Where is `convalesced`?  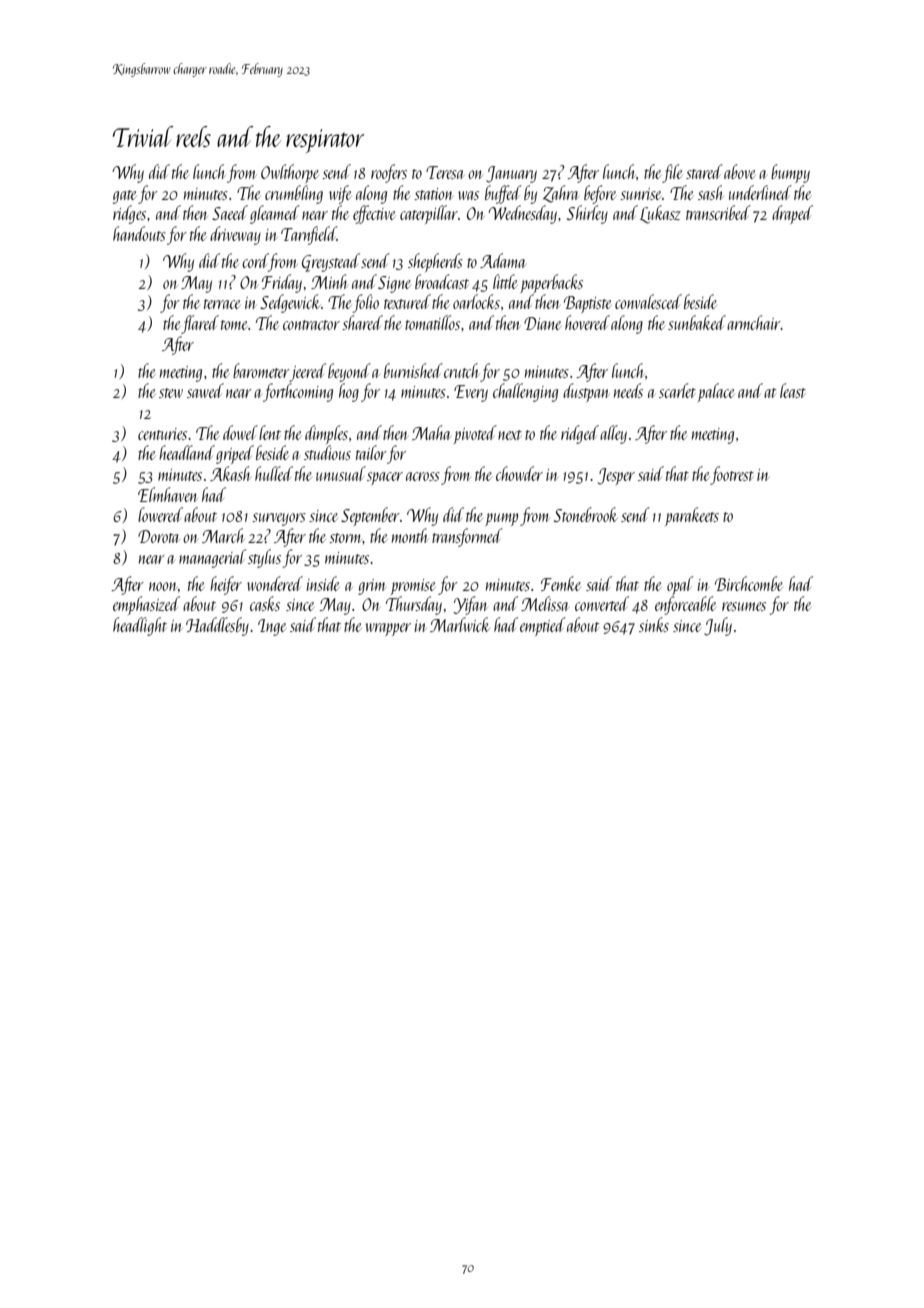 convalesced is located at coordinates (648, 301).
